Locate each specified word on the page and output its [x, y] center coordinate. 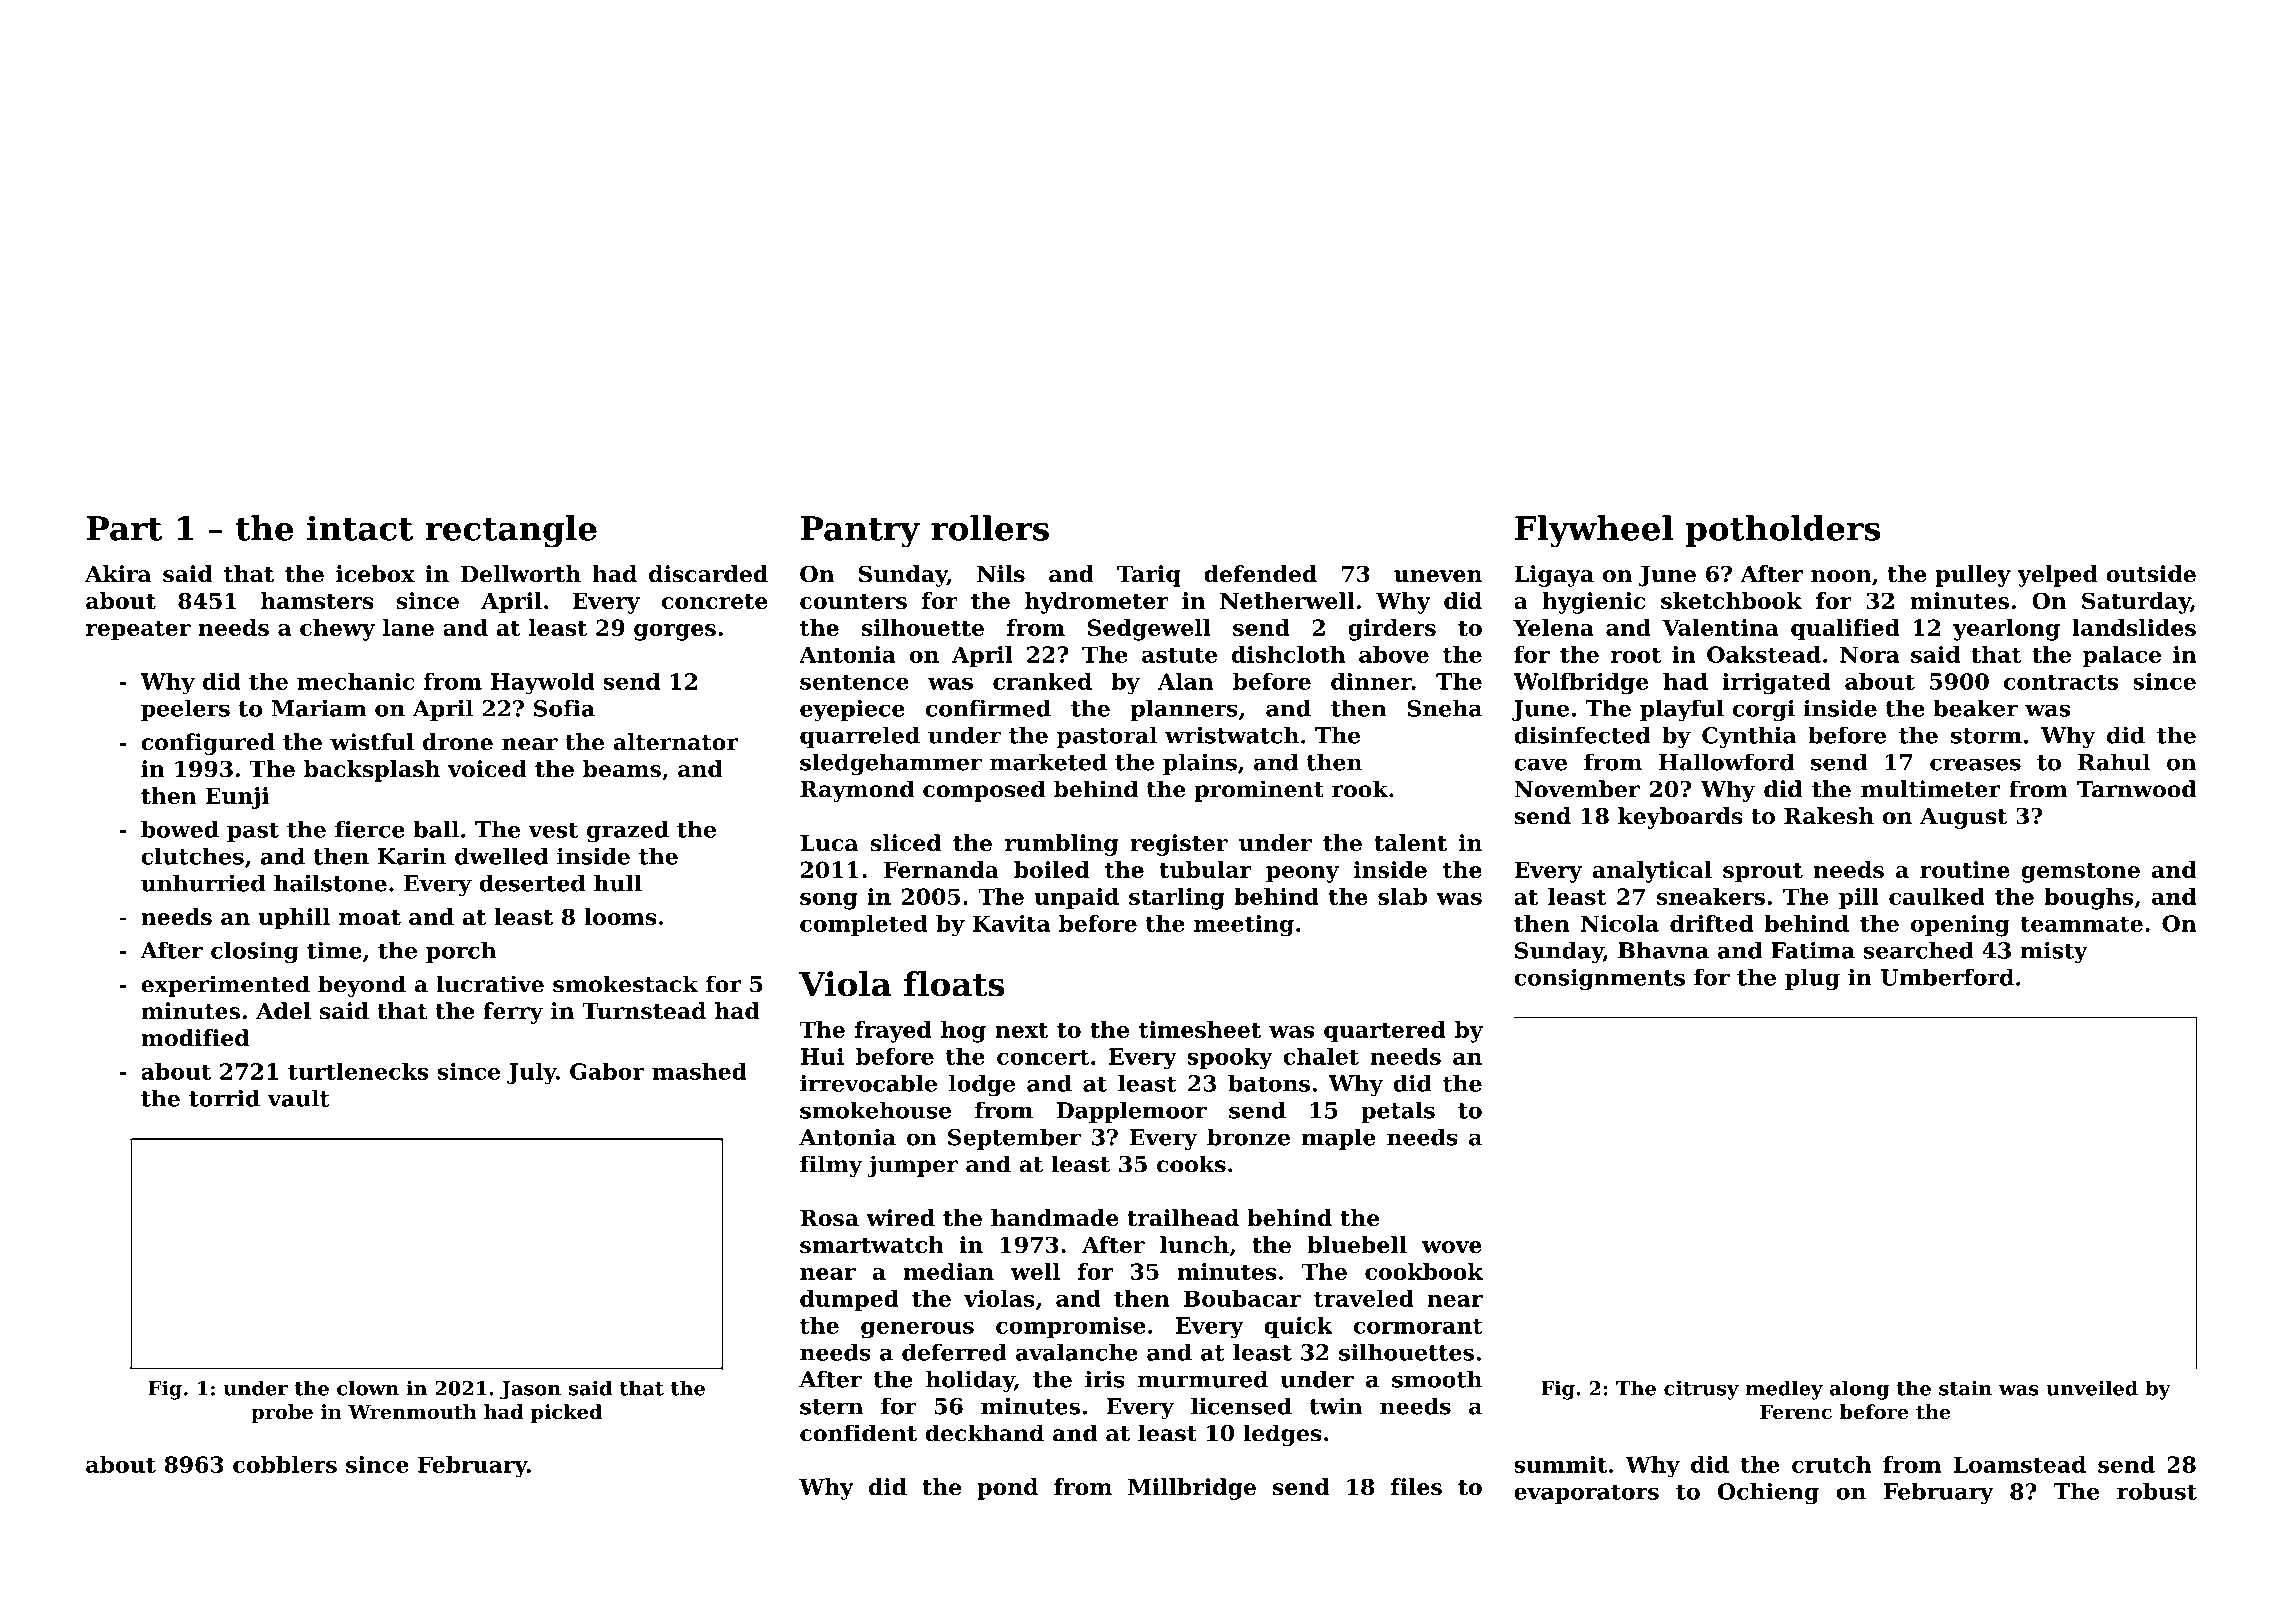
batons [1269, 1083]
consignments [1599, 980]
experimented [225, 986]
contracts [2061, 682]
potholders [1783, 531]
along [1859, 1390]
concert [1043, 1057]
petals [1398, 1112]
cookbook [1424, 1271]
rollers [990, 528]
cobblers [285, 1464]
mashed [699, 1071]
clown [368, 1388]
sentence [854, 682]
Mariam [319, 708]
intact [360, 528]
